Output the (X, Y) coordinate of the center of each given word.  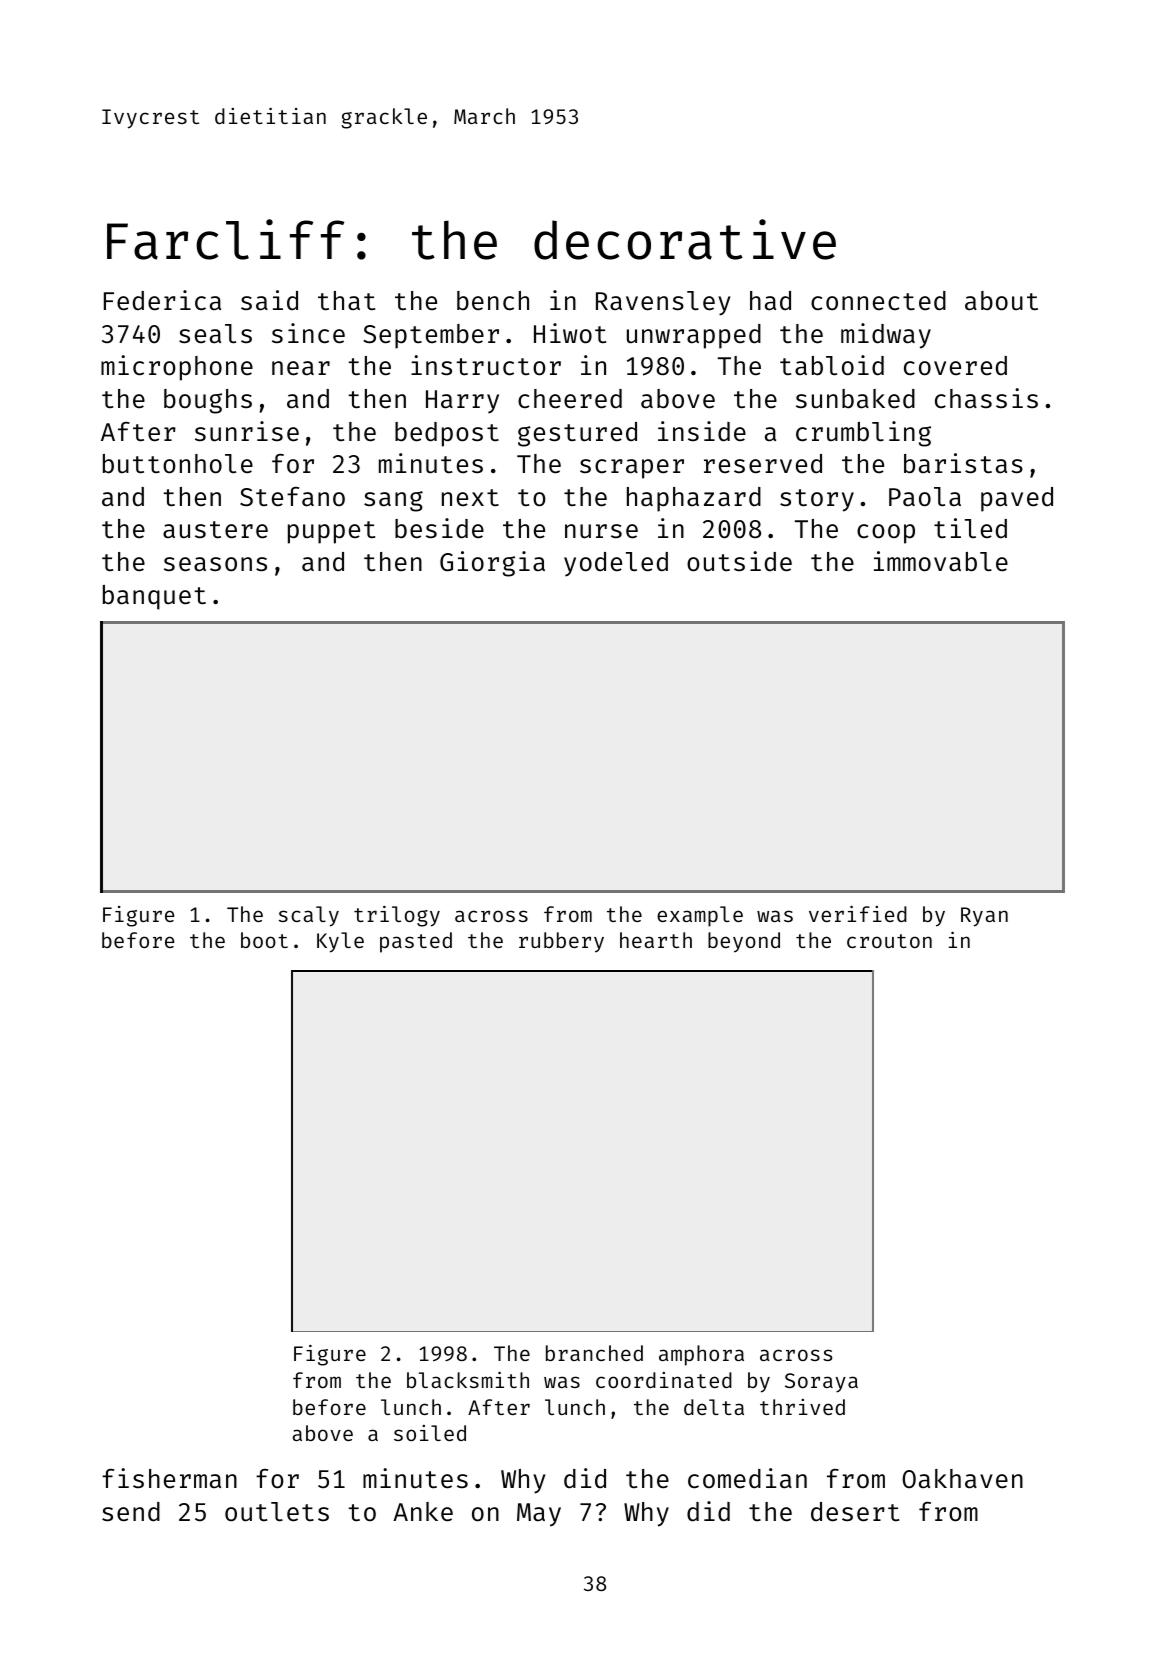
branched (594, 1353)
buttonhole (178, 464)
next (470, 497)
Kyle (340, 942)
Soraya (821, 1383)
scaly (309, 916)
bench (493, 301)
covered (955, 366)
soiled (430, 1433)
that (346, 301)
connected (878, 301)
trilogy (397, 916)
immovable (941, 561)
